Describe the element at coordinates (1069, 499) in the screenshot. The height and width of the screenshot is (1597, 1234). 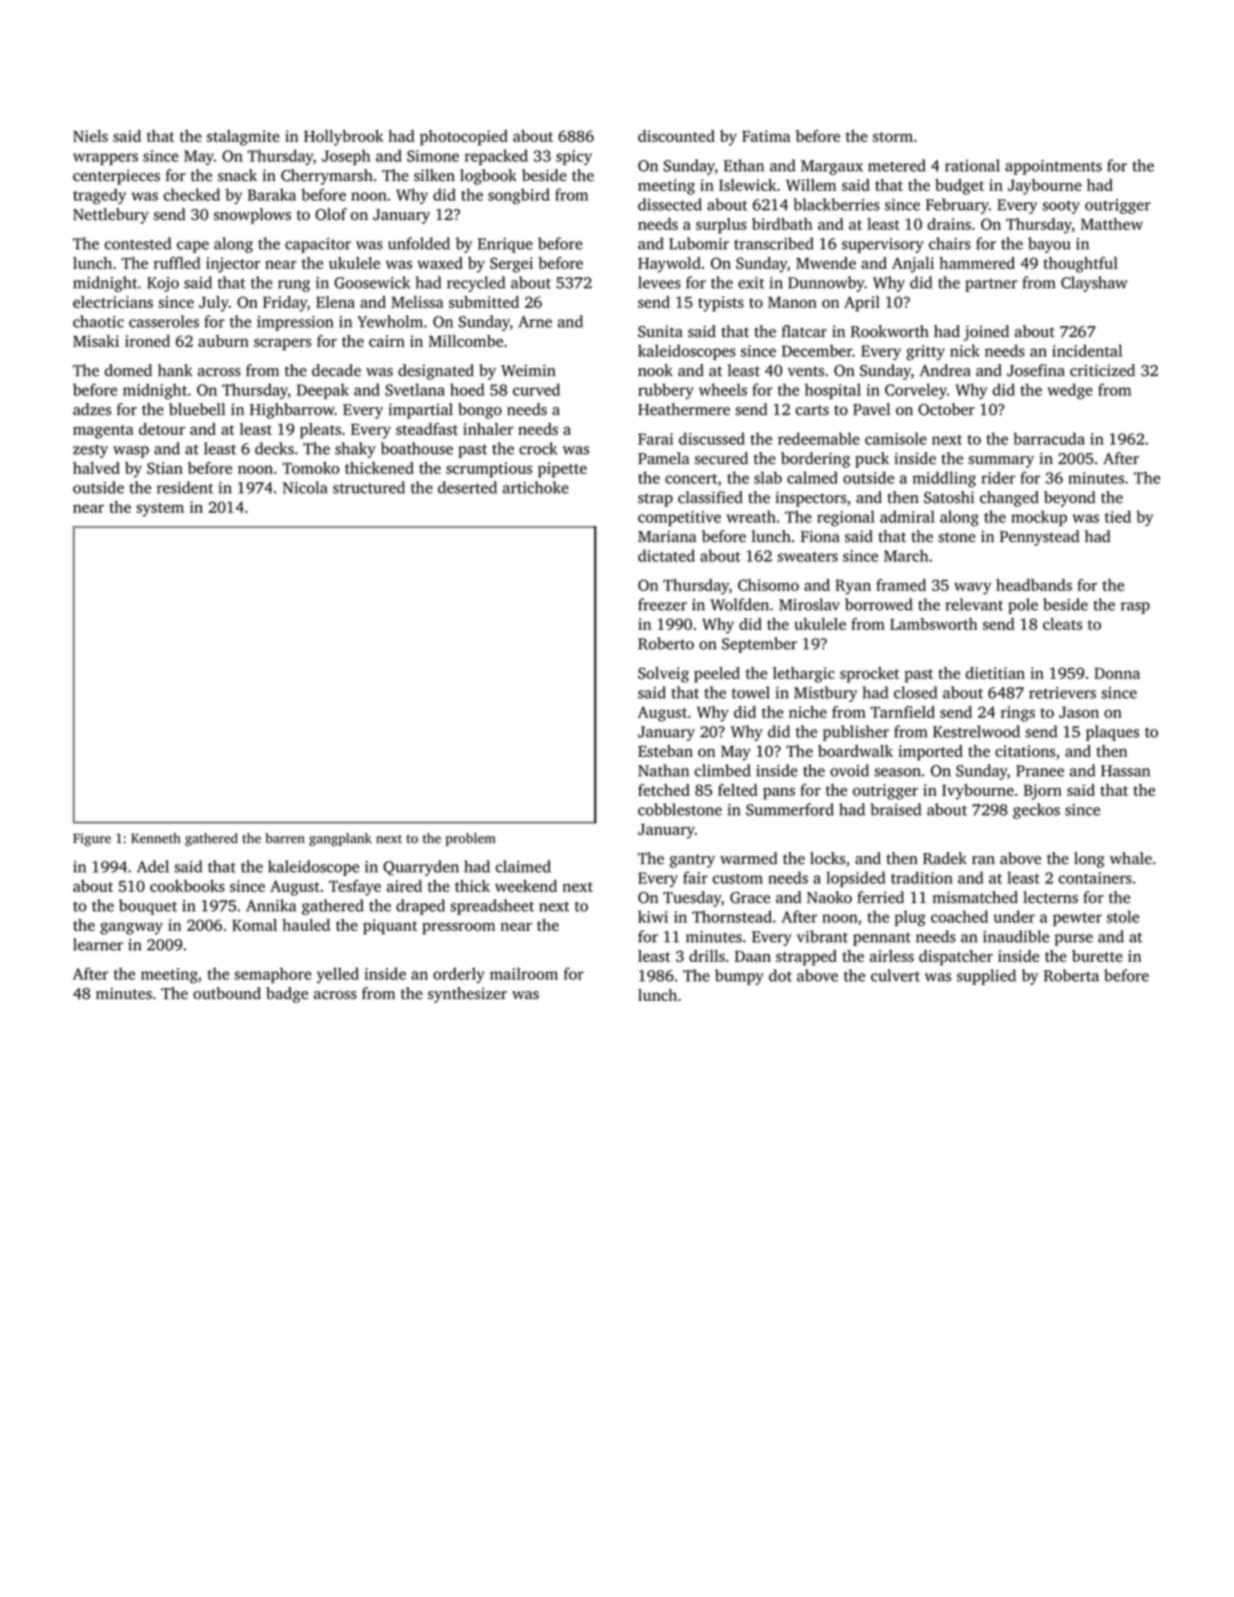
I see `beyond` at that location.
